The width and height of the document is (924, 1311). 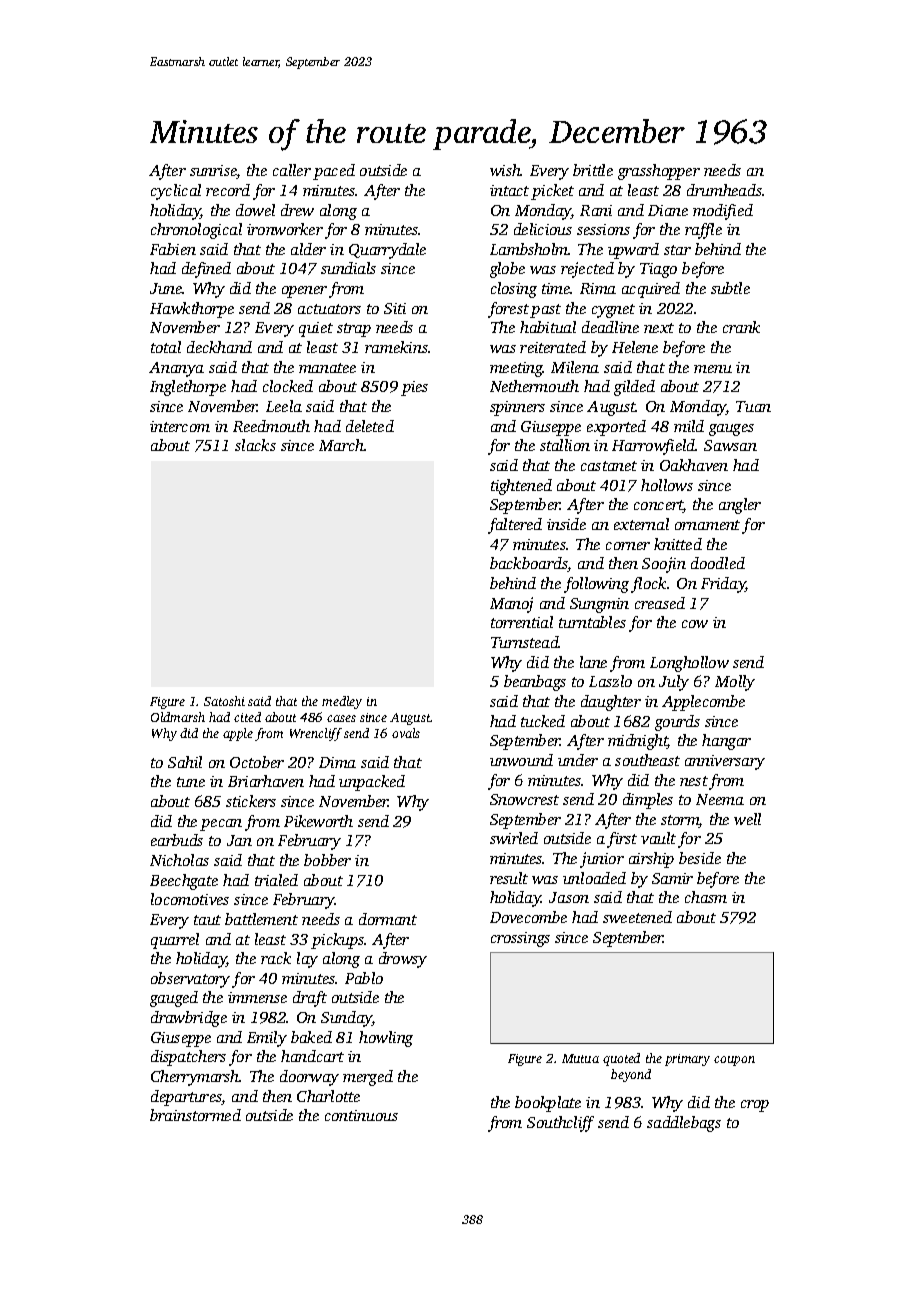 What do you see at coordinates (224, 701) in the document?
I see `Satoshi` at bounding box center [224, 701].
